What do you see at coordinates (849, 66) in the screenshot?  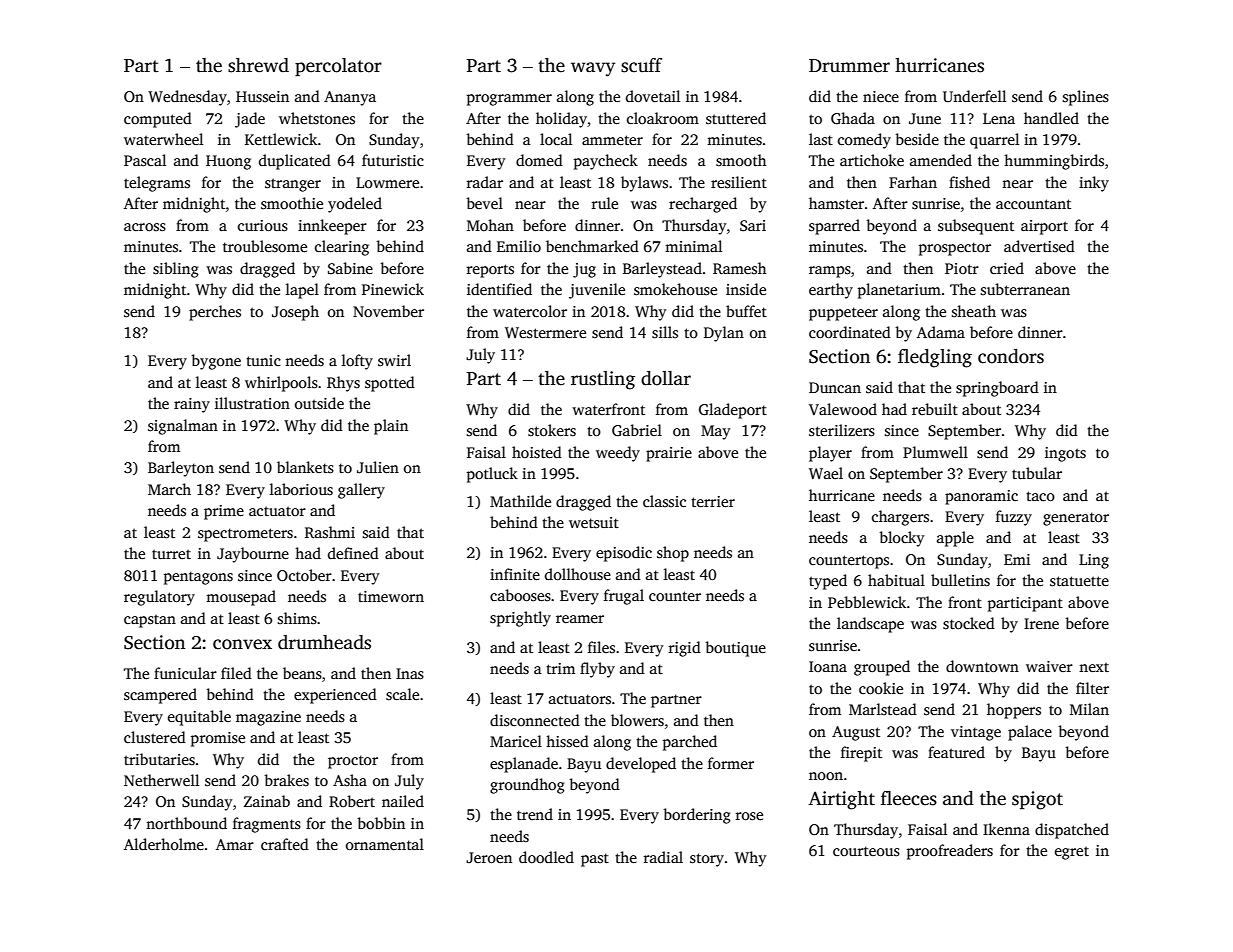 I see `Drummer` at bounding box center [849, 66].
